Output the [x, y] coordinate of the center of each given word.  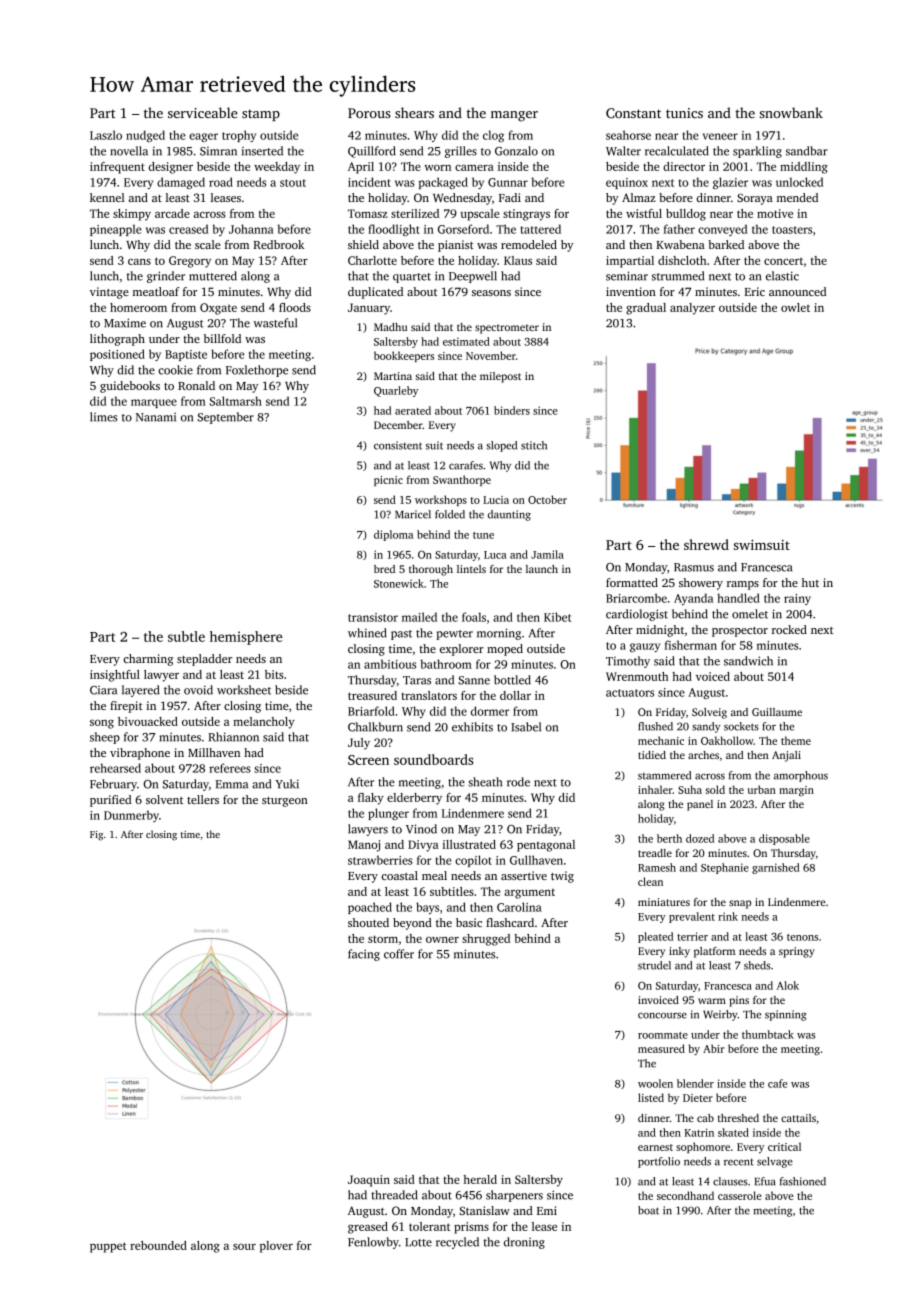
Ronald [196, 385]
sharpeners [514, 1196]
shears [414, 112]
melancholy [264, 723]
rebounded [158, 1245]
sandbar [807, 151]
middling [804, 168]
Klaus [518, 260]
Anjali [786, 756]
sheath [485, 782]
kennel [107, 197]
